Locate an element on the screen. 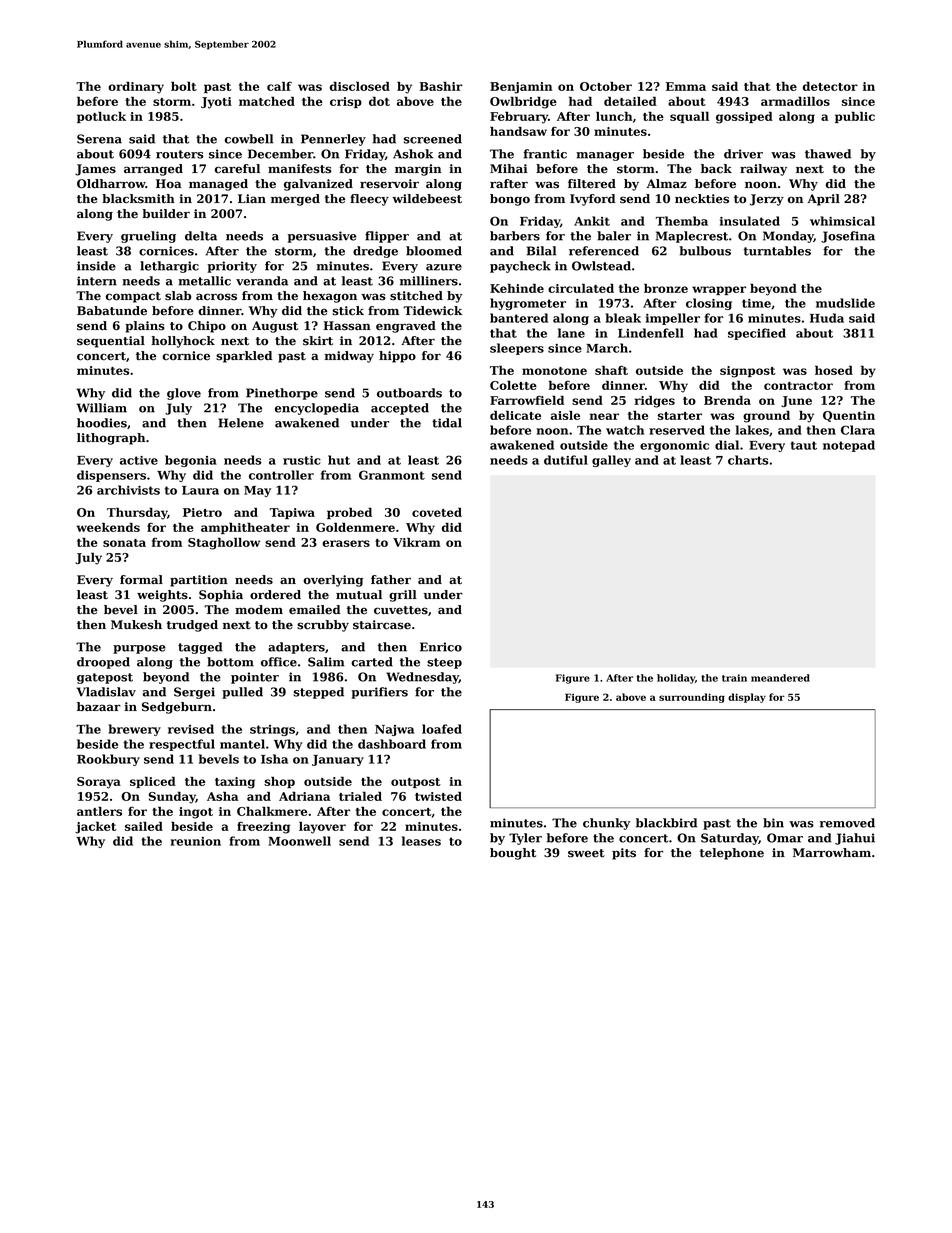  meandered is located at coordinates (780, 678).
